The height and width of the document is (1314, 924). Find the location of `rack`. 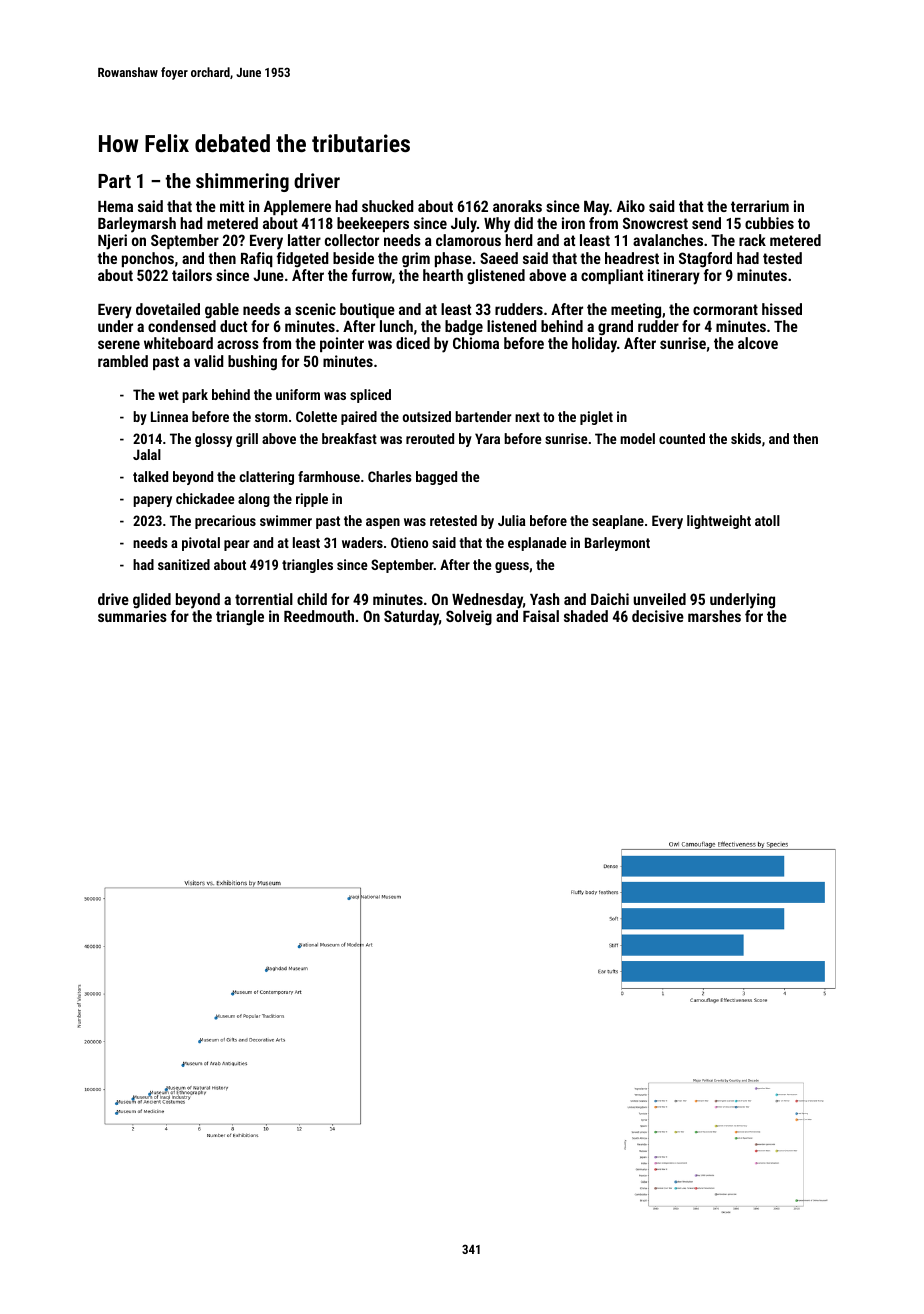

rack is located at coordinates (752, 240).
